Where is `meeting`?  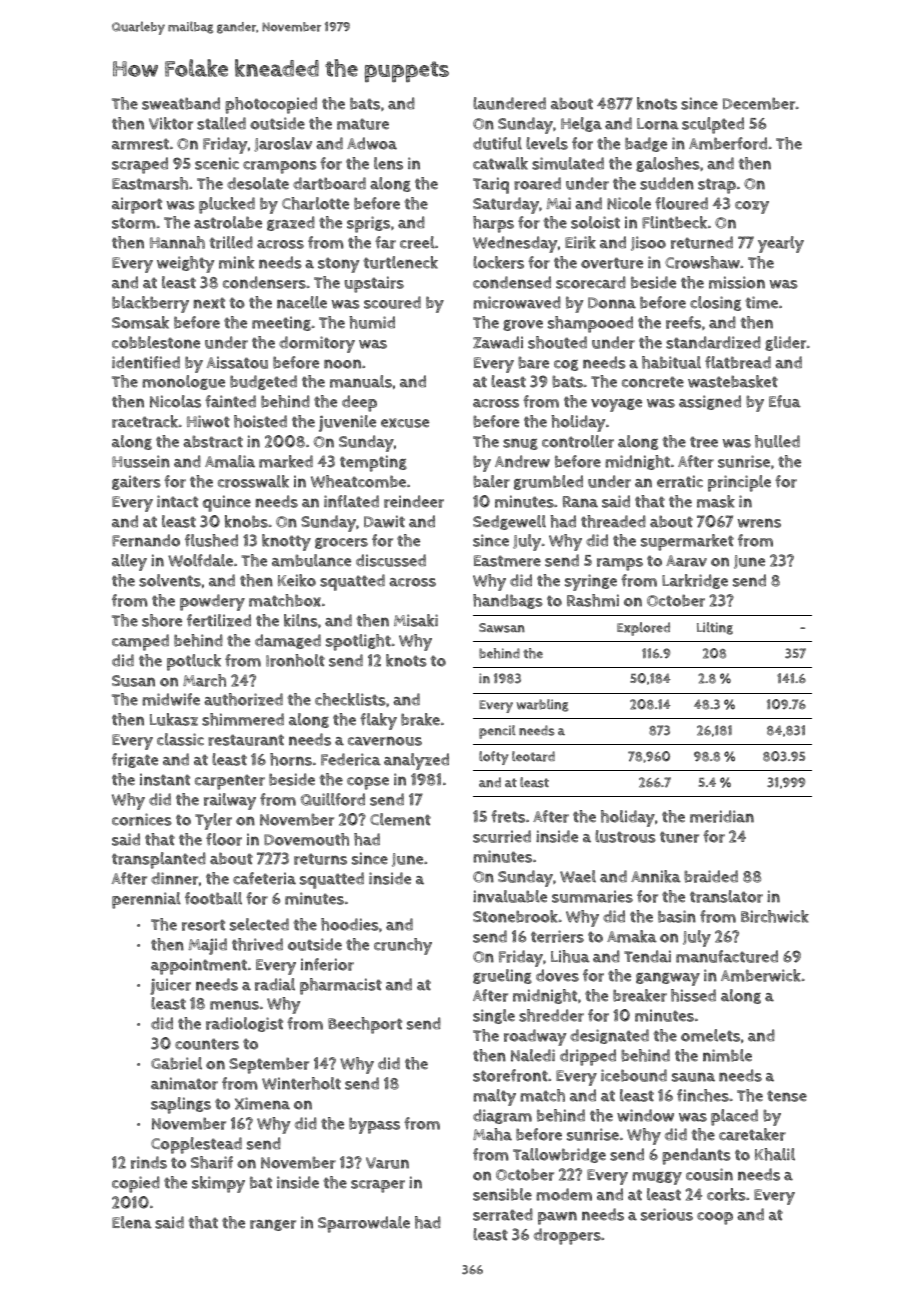 meeting is located at coordinates (281, 323).
